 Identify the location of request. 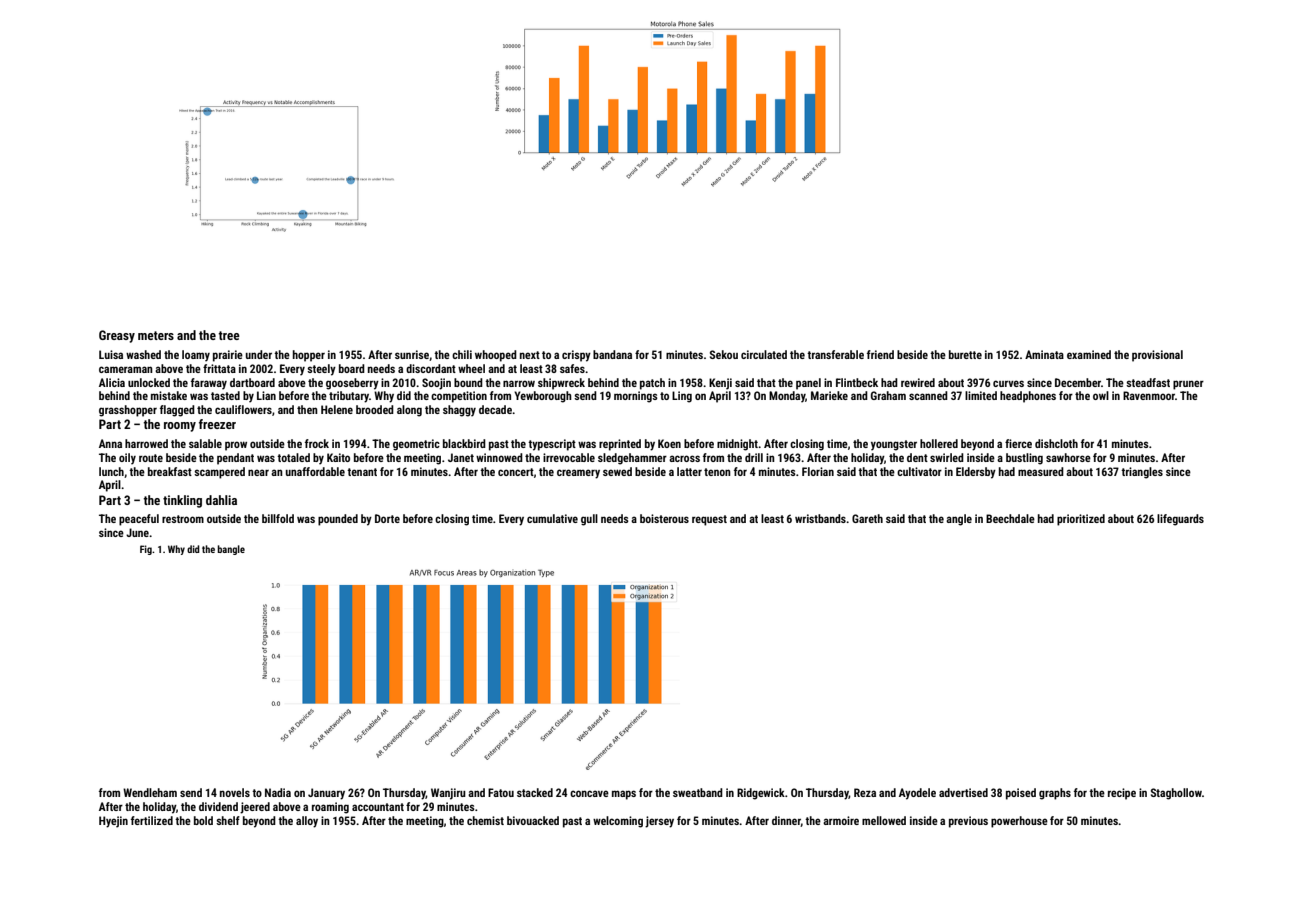
(709, 520).
